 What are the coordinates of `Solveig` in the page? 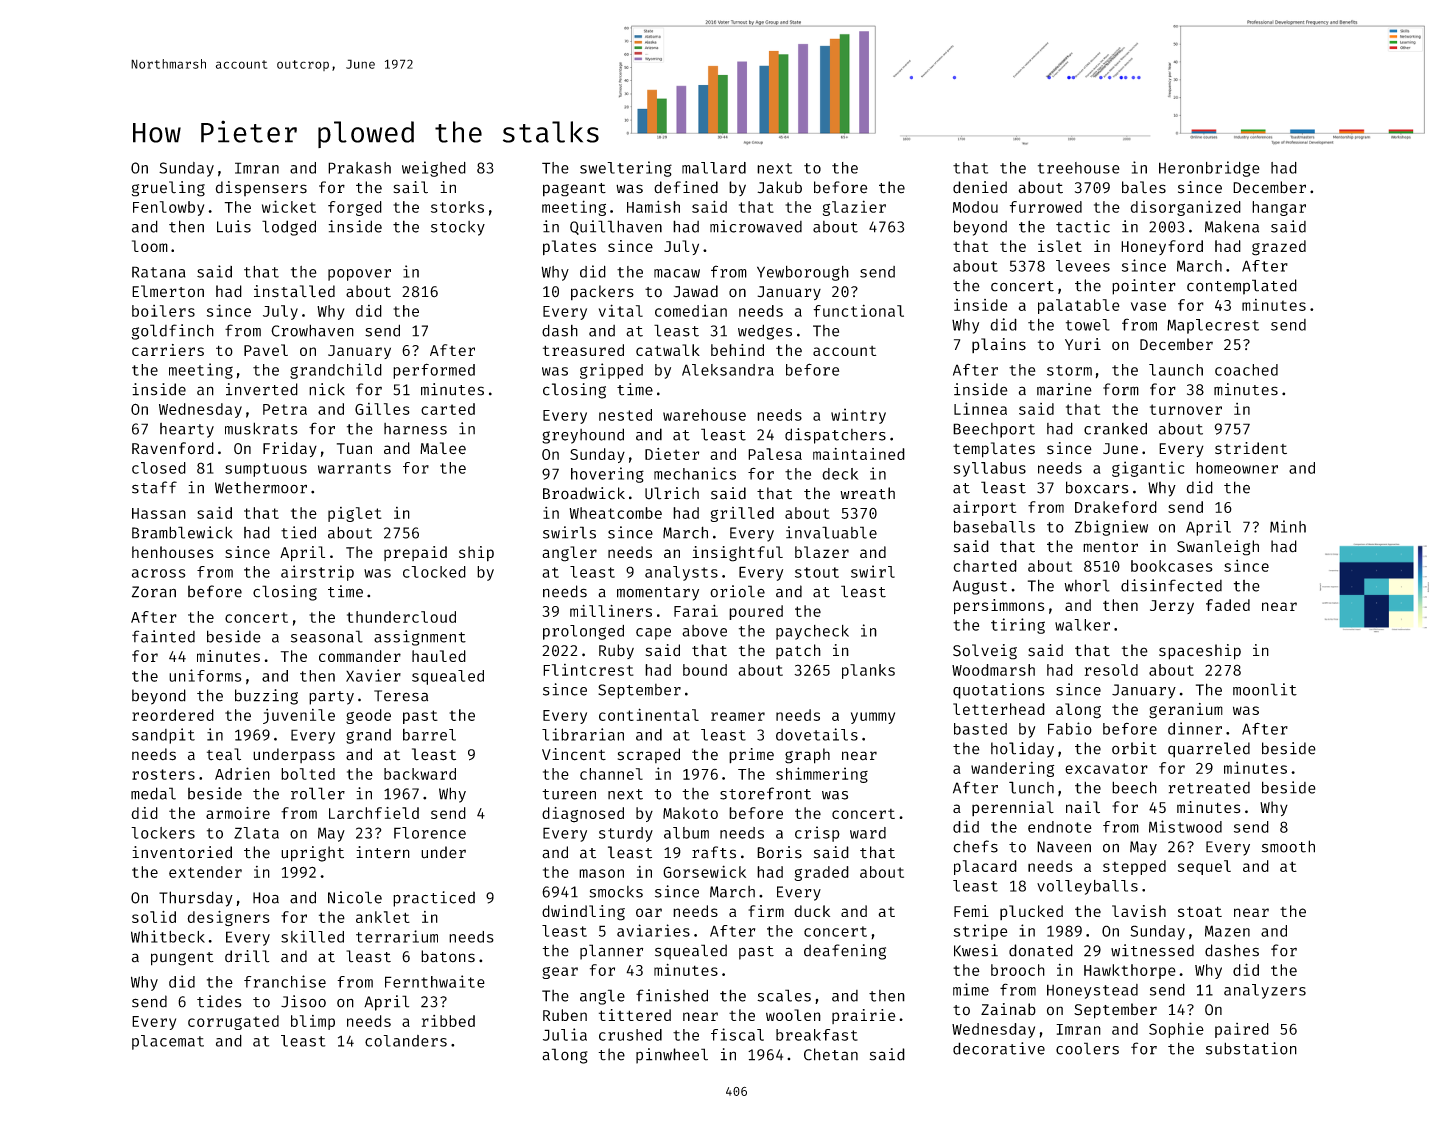 It's located at (985, 652).
